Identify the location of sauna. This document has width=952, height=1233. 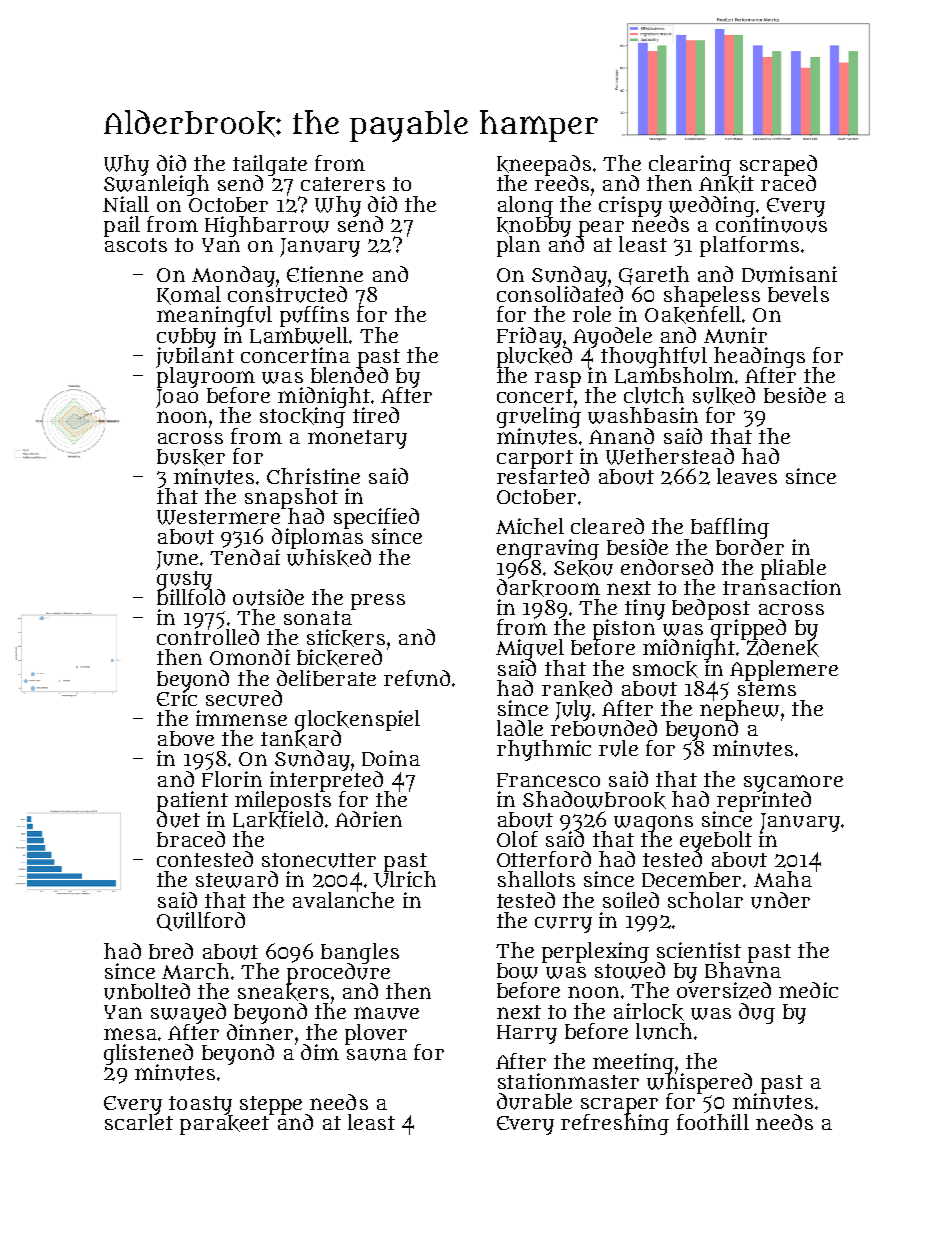
(377, 1054).
